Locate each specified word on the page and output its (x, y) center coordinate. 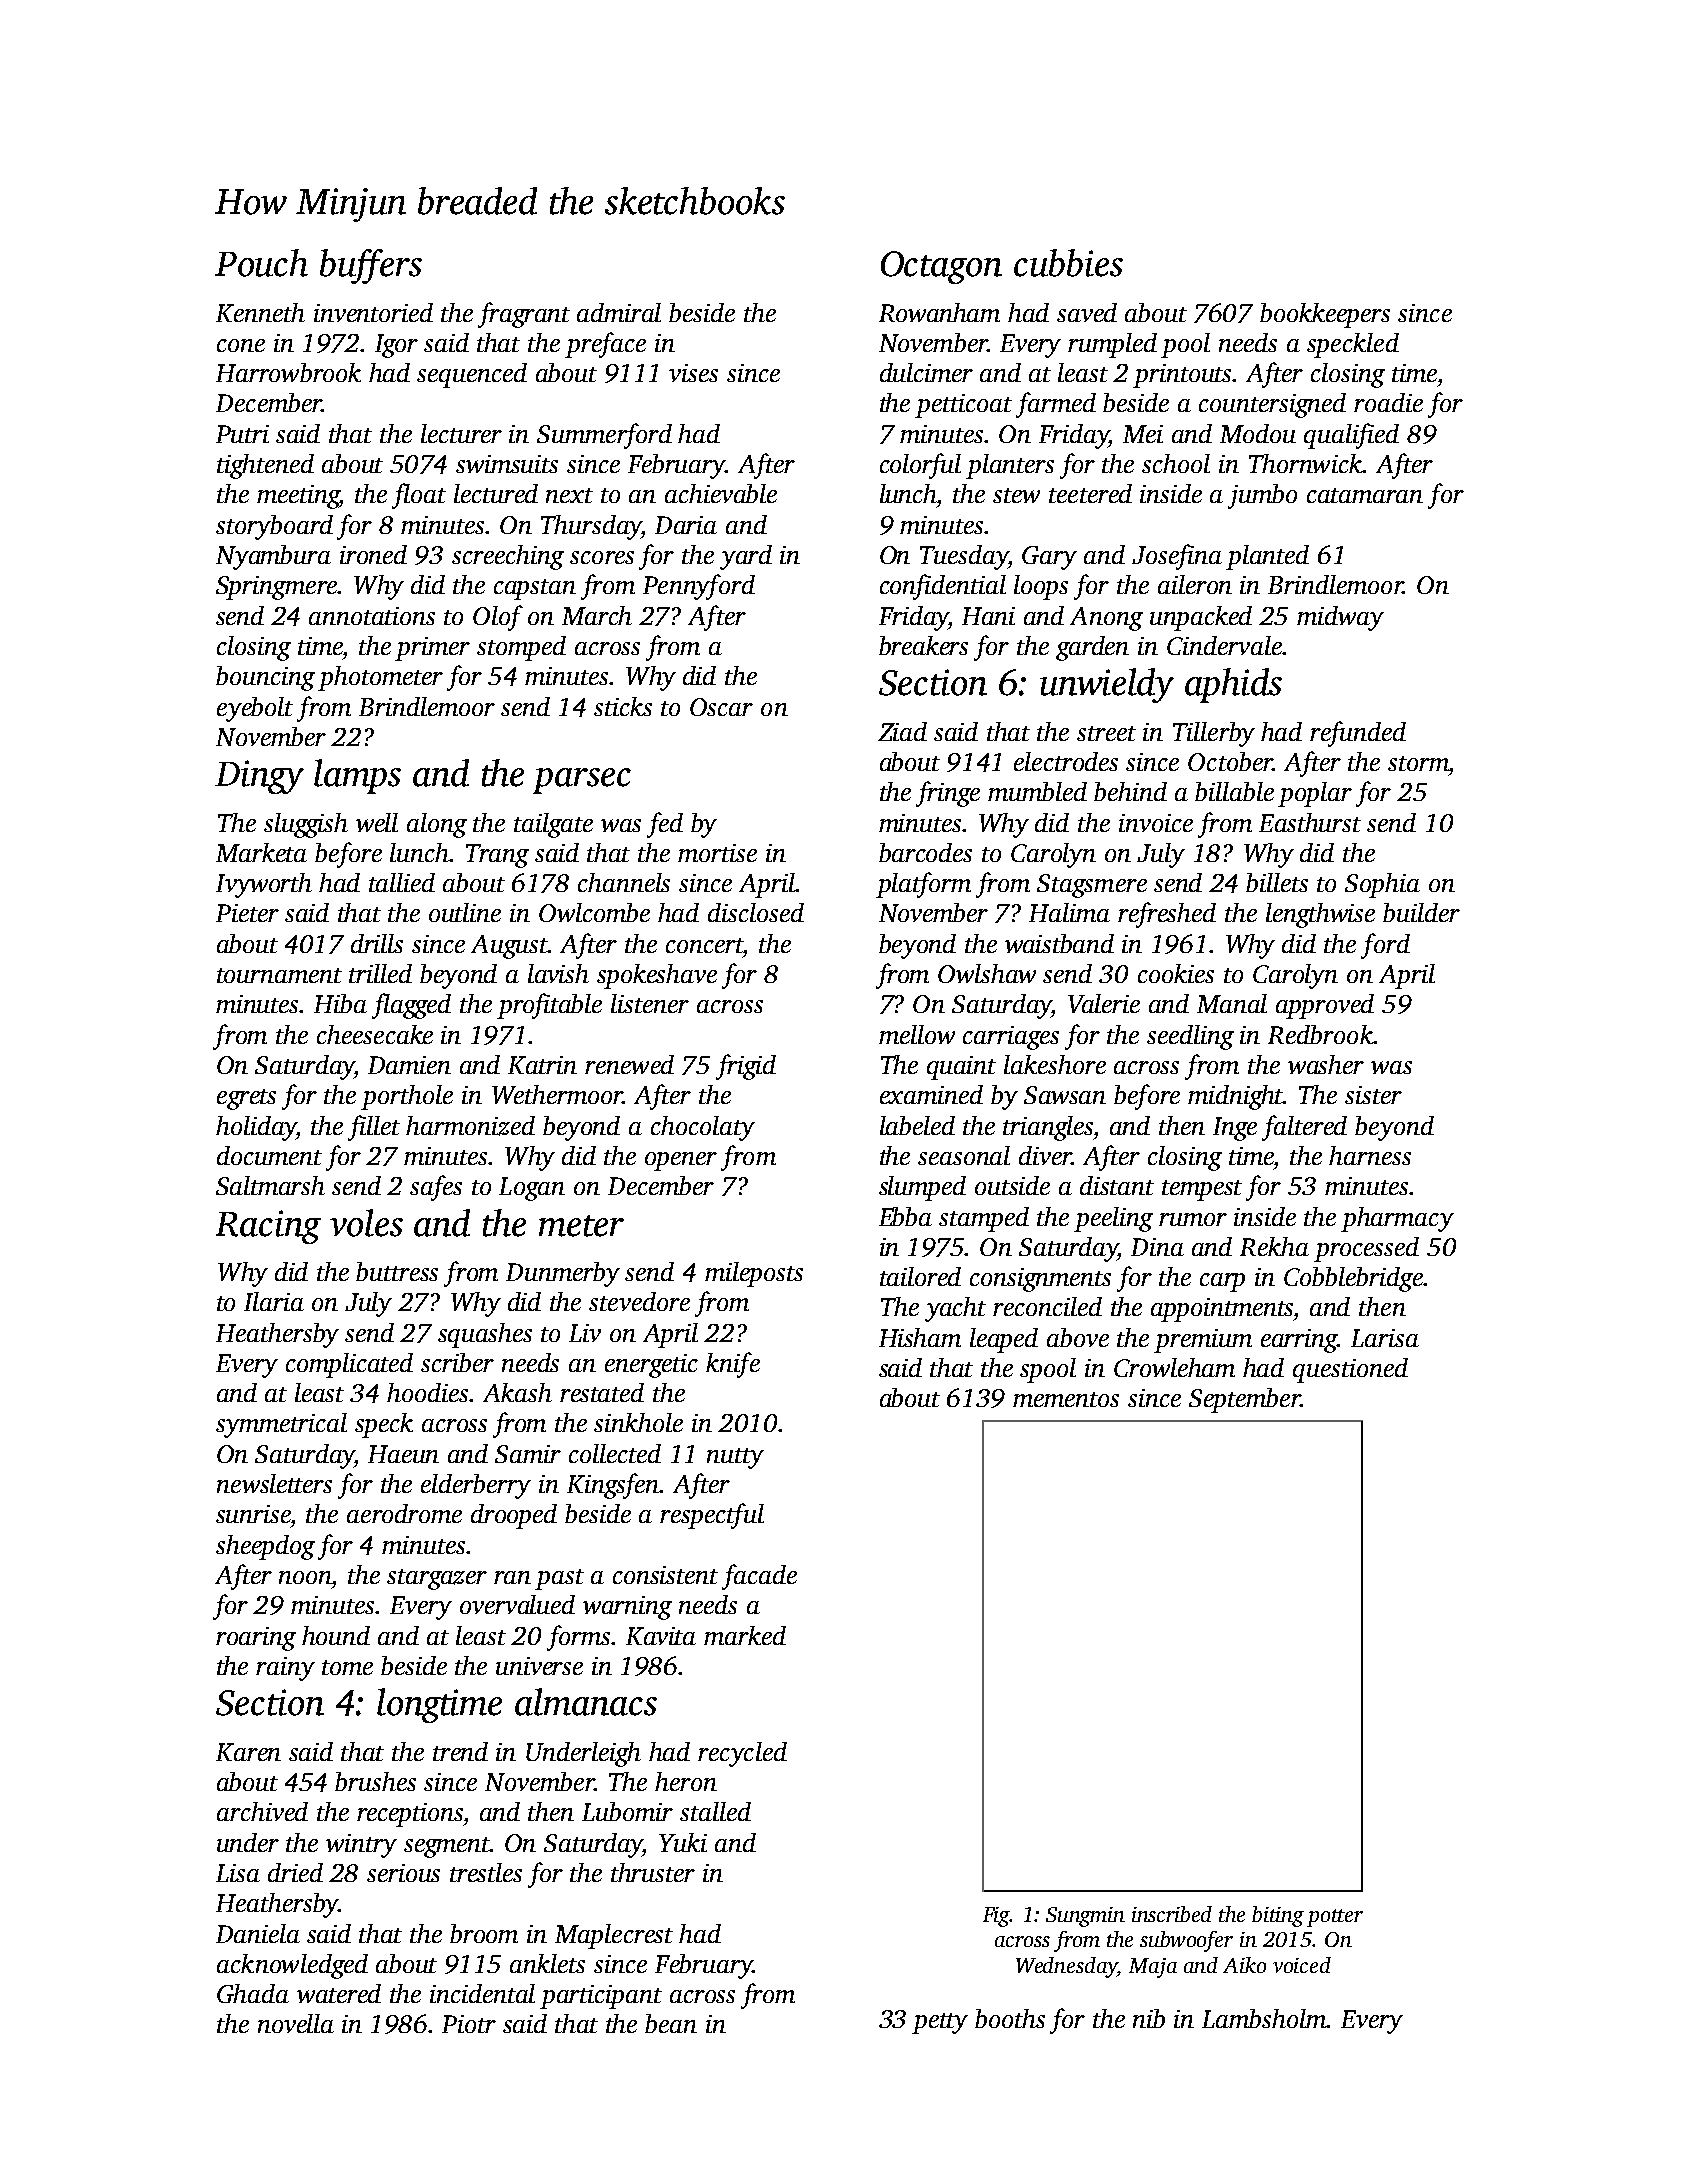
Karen (248, 1752)
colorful (920, 466)
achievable (721, 493)
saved (1087, 312)
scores (602, 557)
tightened (265, 466)
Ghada (253, 1993)
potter (1335, 1918)
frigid (746, 1067)
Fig (996, 1917)
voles (366, 1223)
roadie (1388, 402)
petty (940, 2023)
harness (1370, 1155)
